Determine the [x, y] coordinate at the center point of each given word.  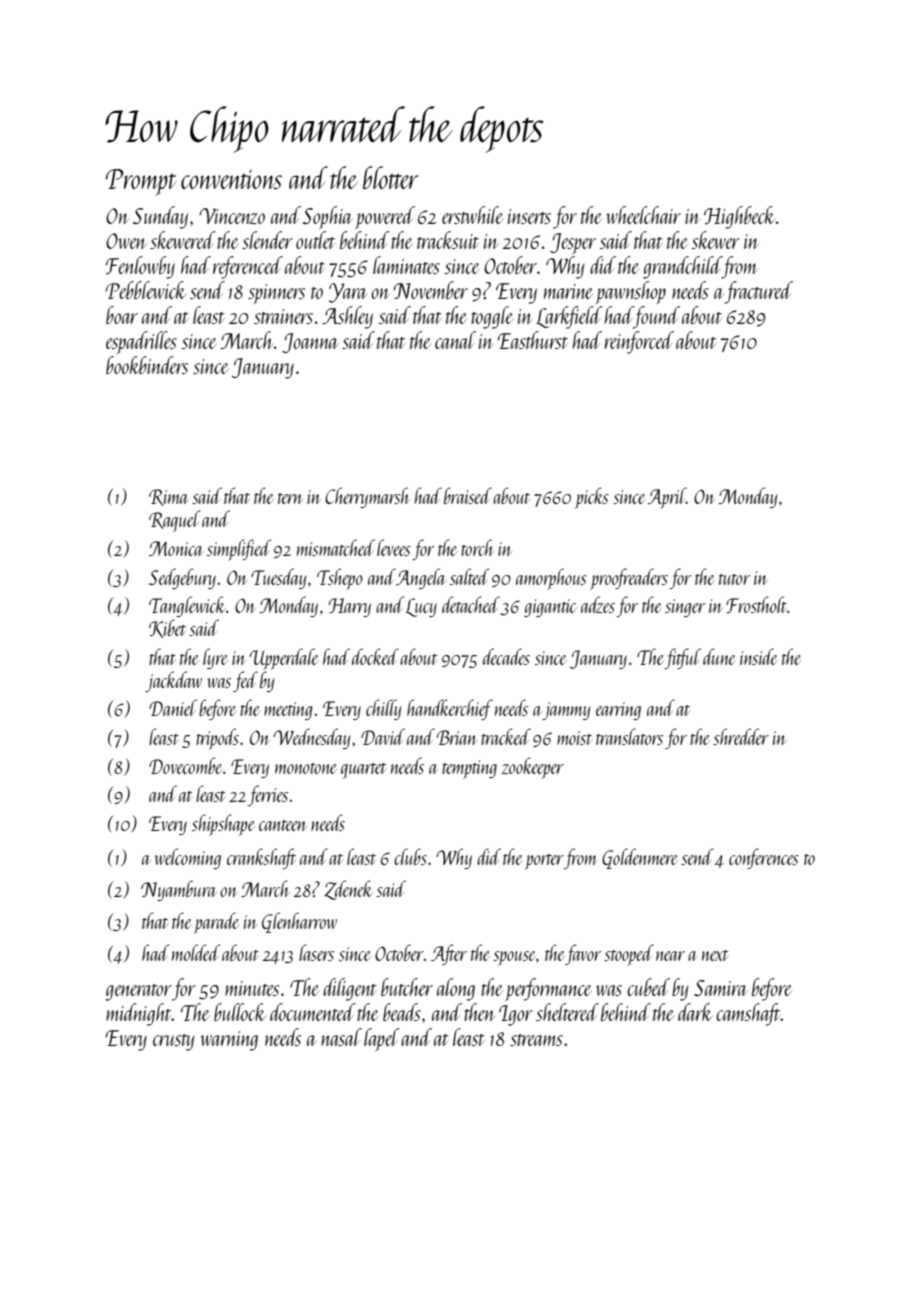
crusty [173, 1042]
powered [385, 217]
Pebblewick [146, 290]
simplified [239, 550]
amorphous [551, 579]
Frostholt [756, 604]
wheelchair [643, 215]
